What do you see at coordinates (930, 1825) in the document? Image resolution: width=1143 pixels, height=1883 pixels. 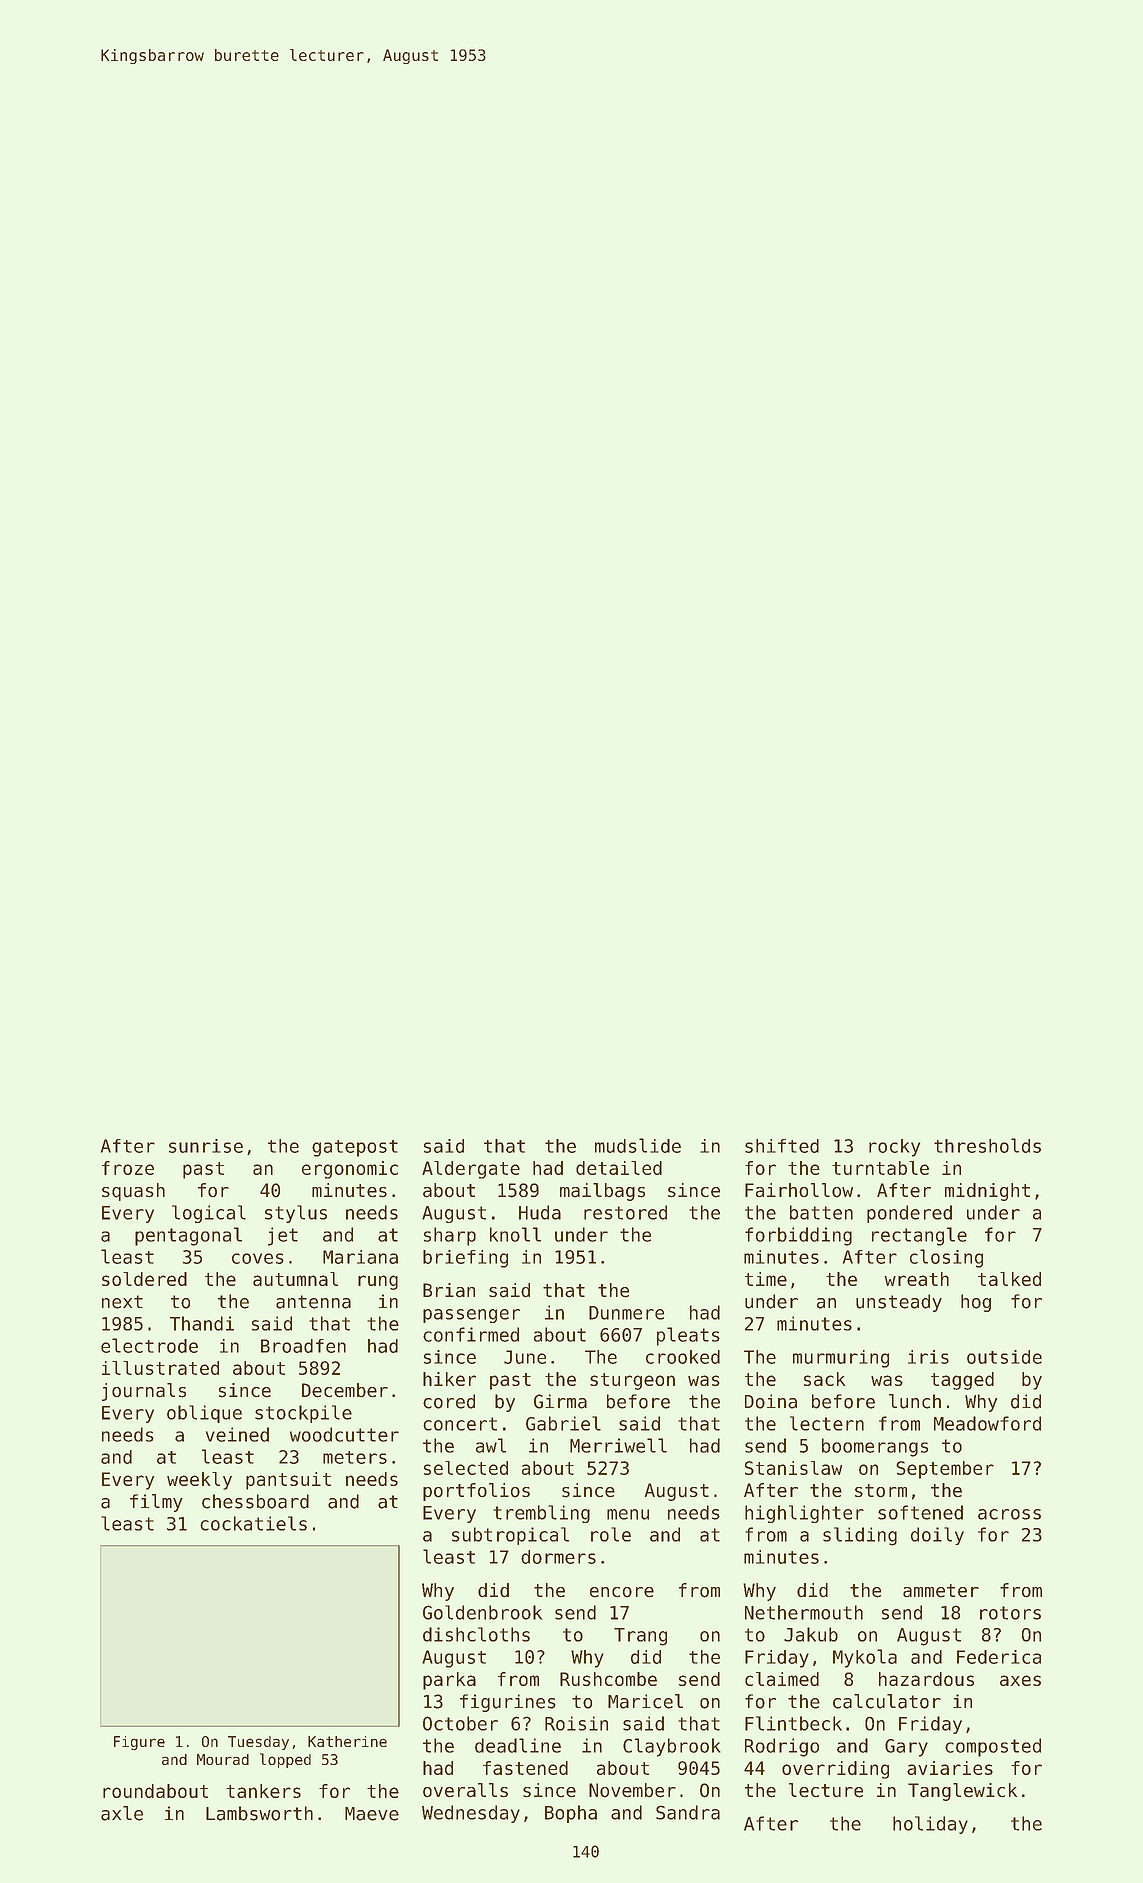 I see `holiday` at bounding box center [930, 1825].
